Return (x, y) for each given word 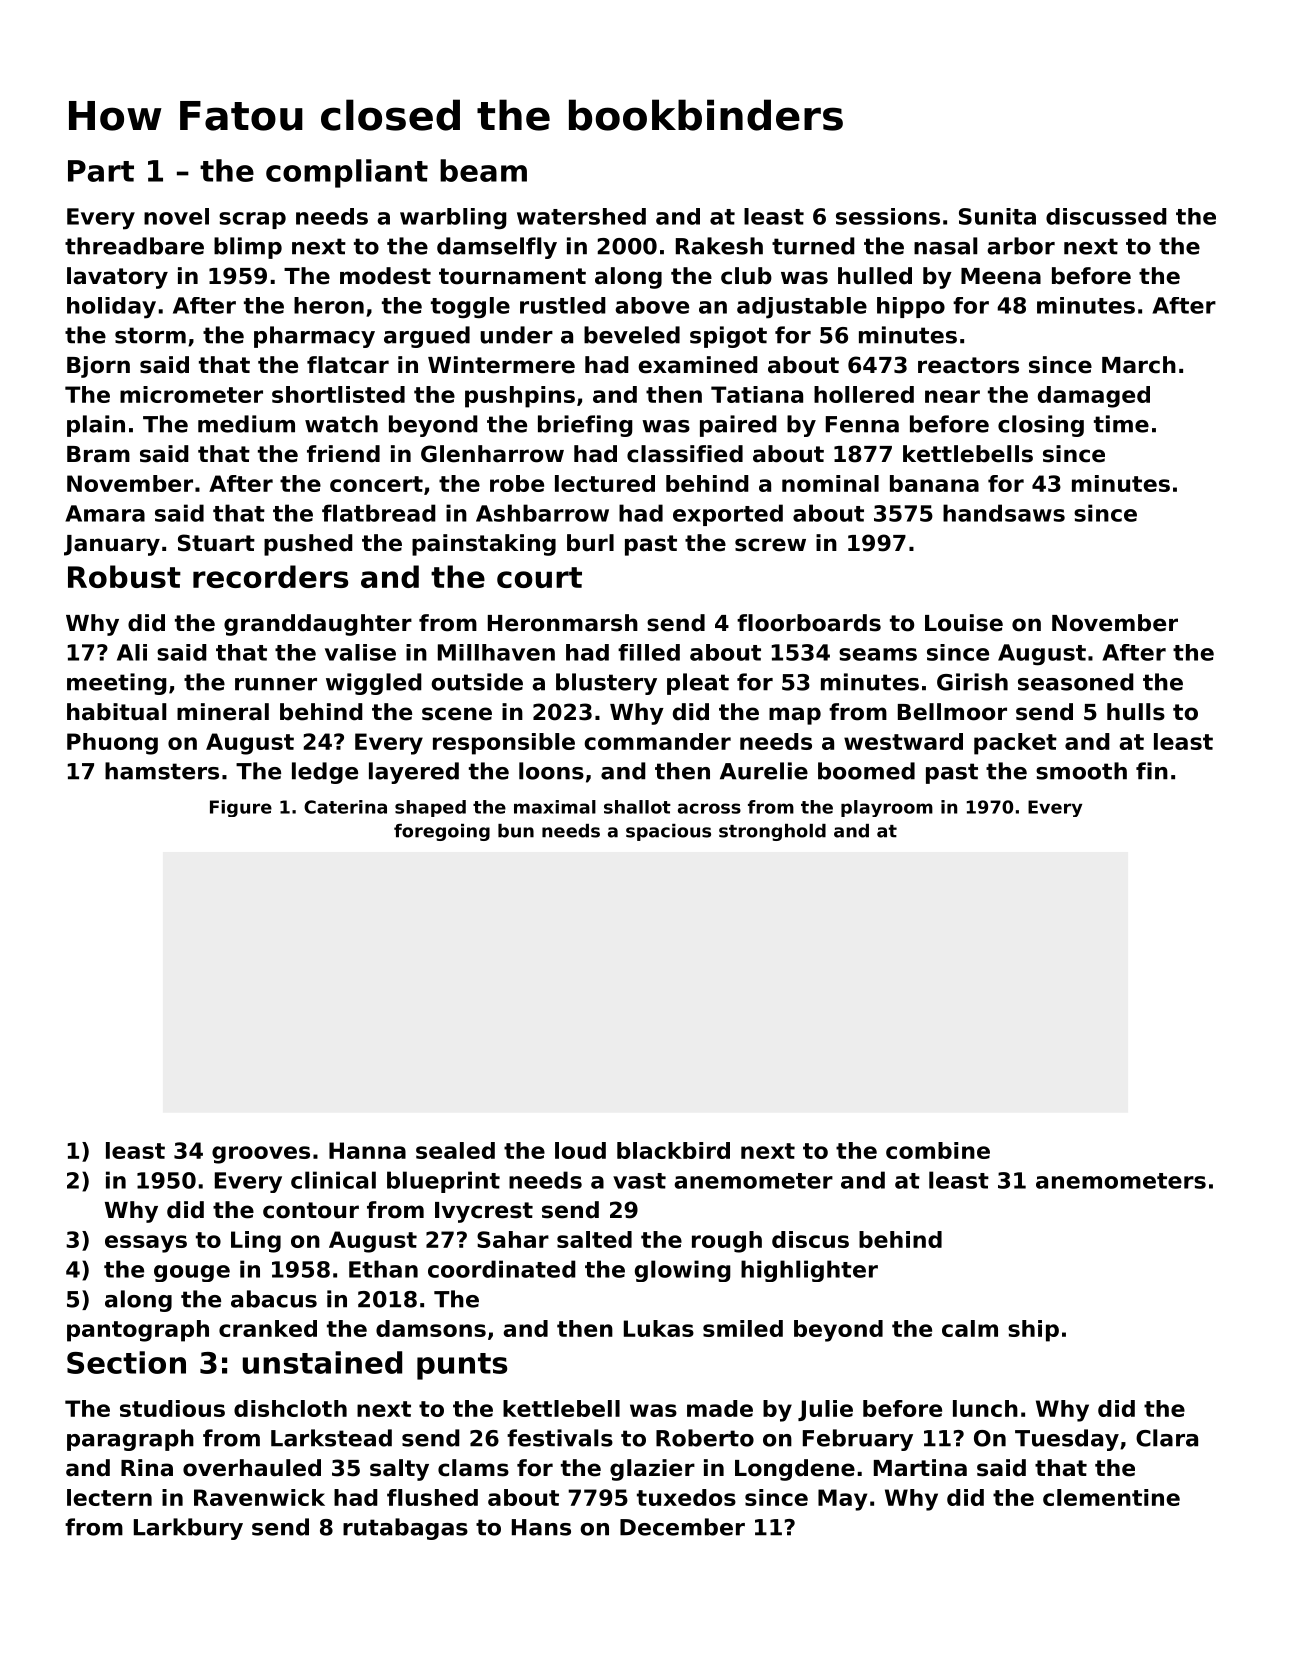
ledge (325, 773)
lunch (985, 1408)
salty (399, 1470)
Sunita (997, 216)
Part (101, 171)
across (709, 808)
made (720, 1408)
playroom (887, 808)
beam (483, 170)
